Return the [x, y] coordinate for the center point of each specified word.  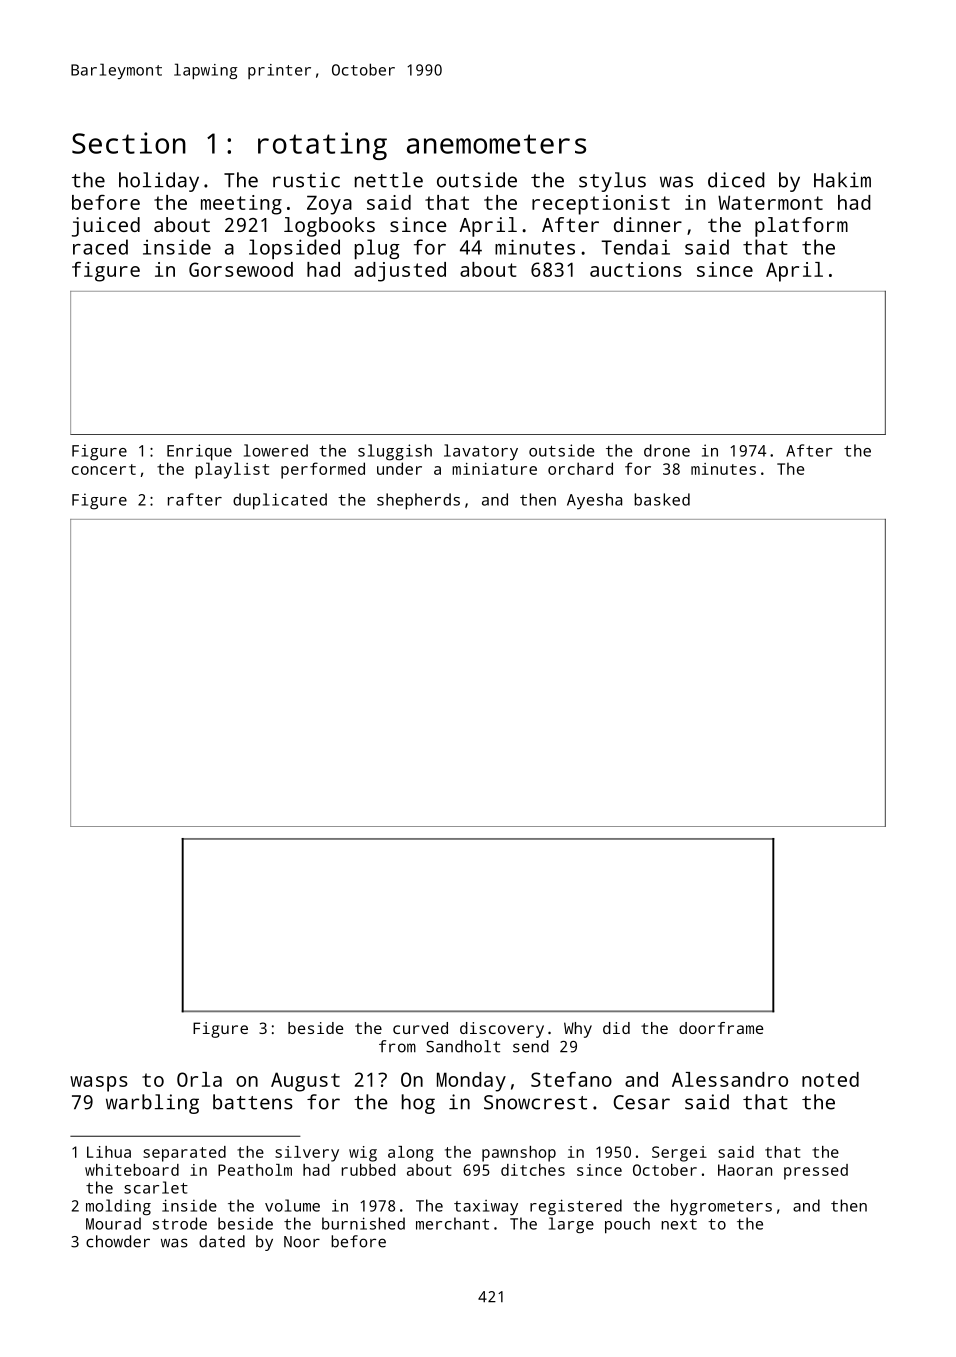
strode [180, 1223]
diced [736, 180]
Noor [302, 1242]
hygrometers [721, 1207]
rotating [322, 146]
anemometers [496, 144]
